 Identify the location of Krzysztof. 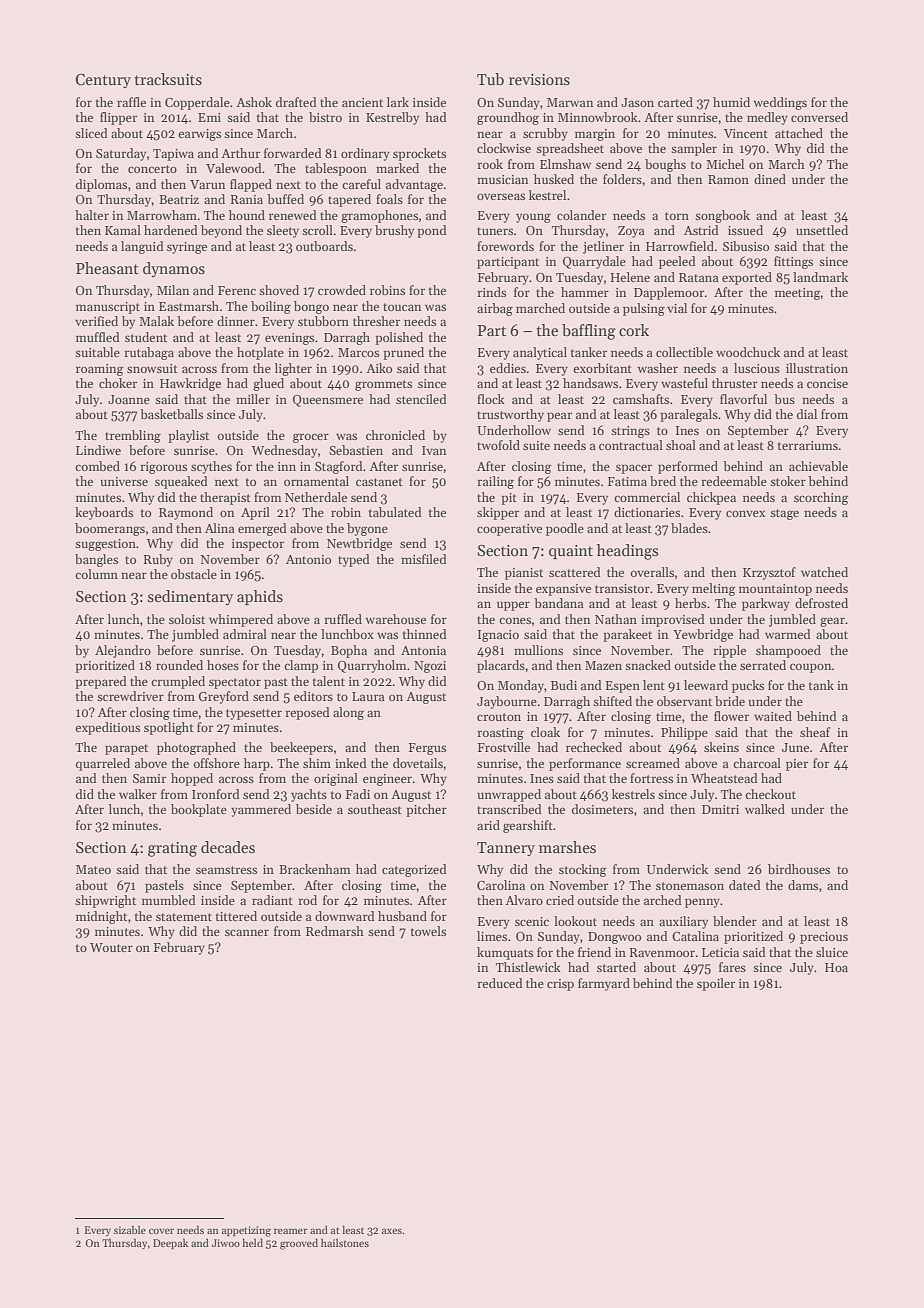
(769, 573).
